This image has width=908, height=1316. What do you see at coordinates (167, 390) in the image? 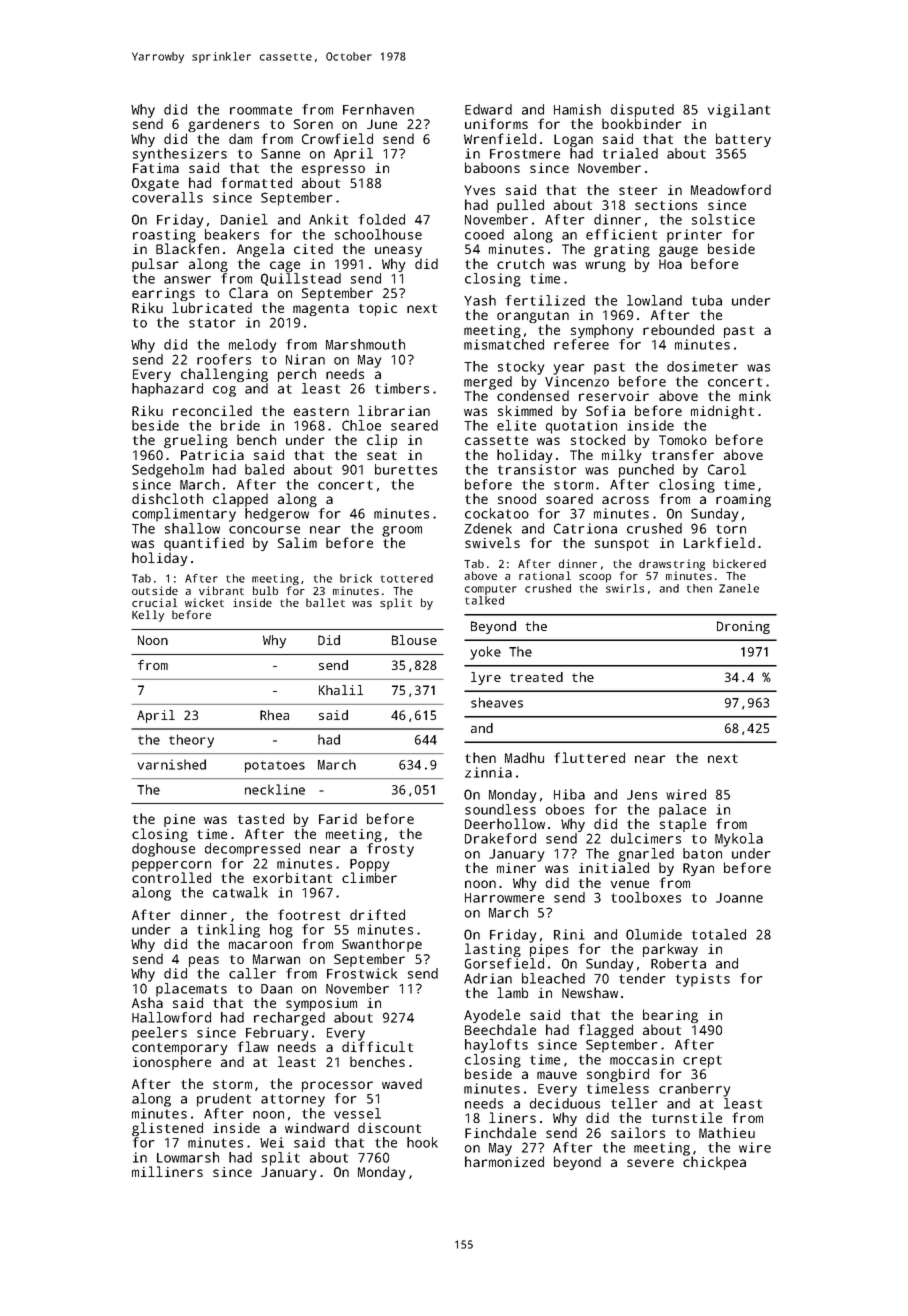
I see `haphazard` at bounding box center [167, 390].
